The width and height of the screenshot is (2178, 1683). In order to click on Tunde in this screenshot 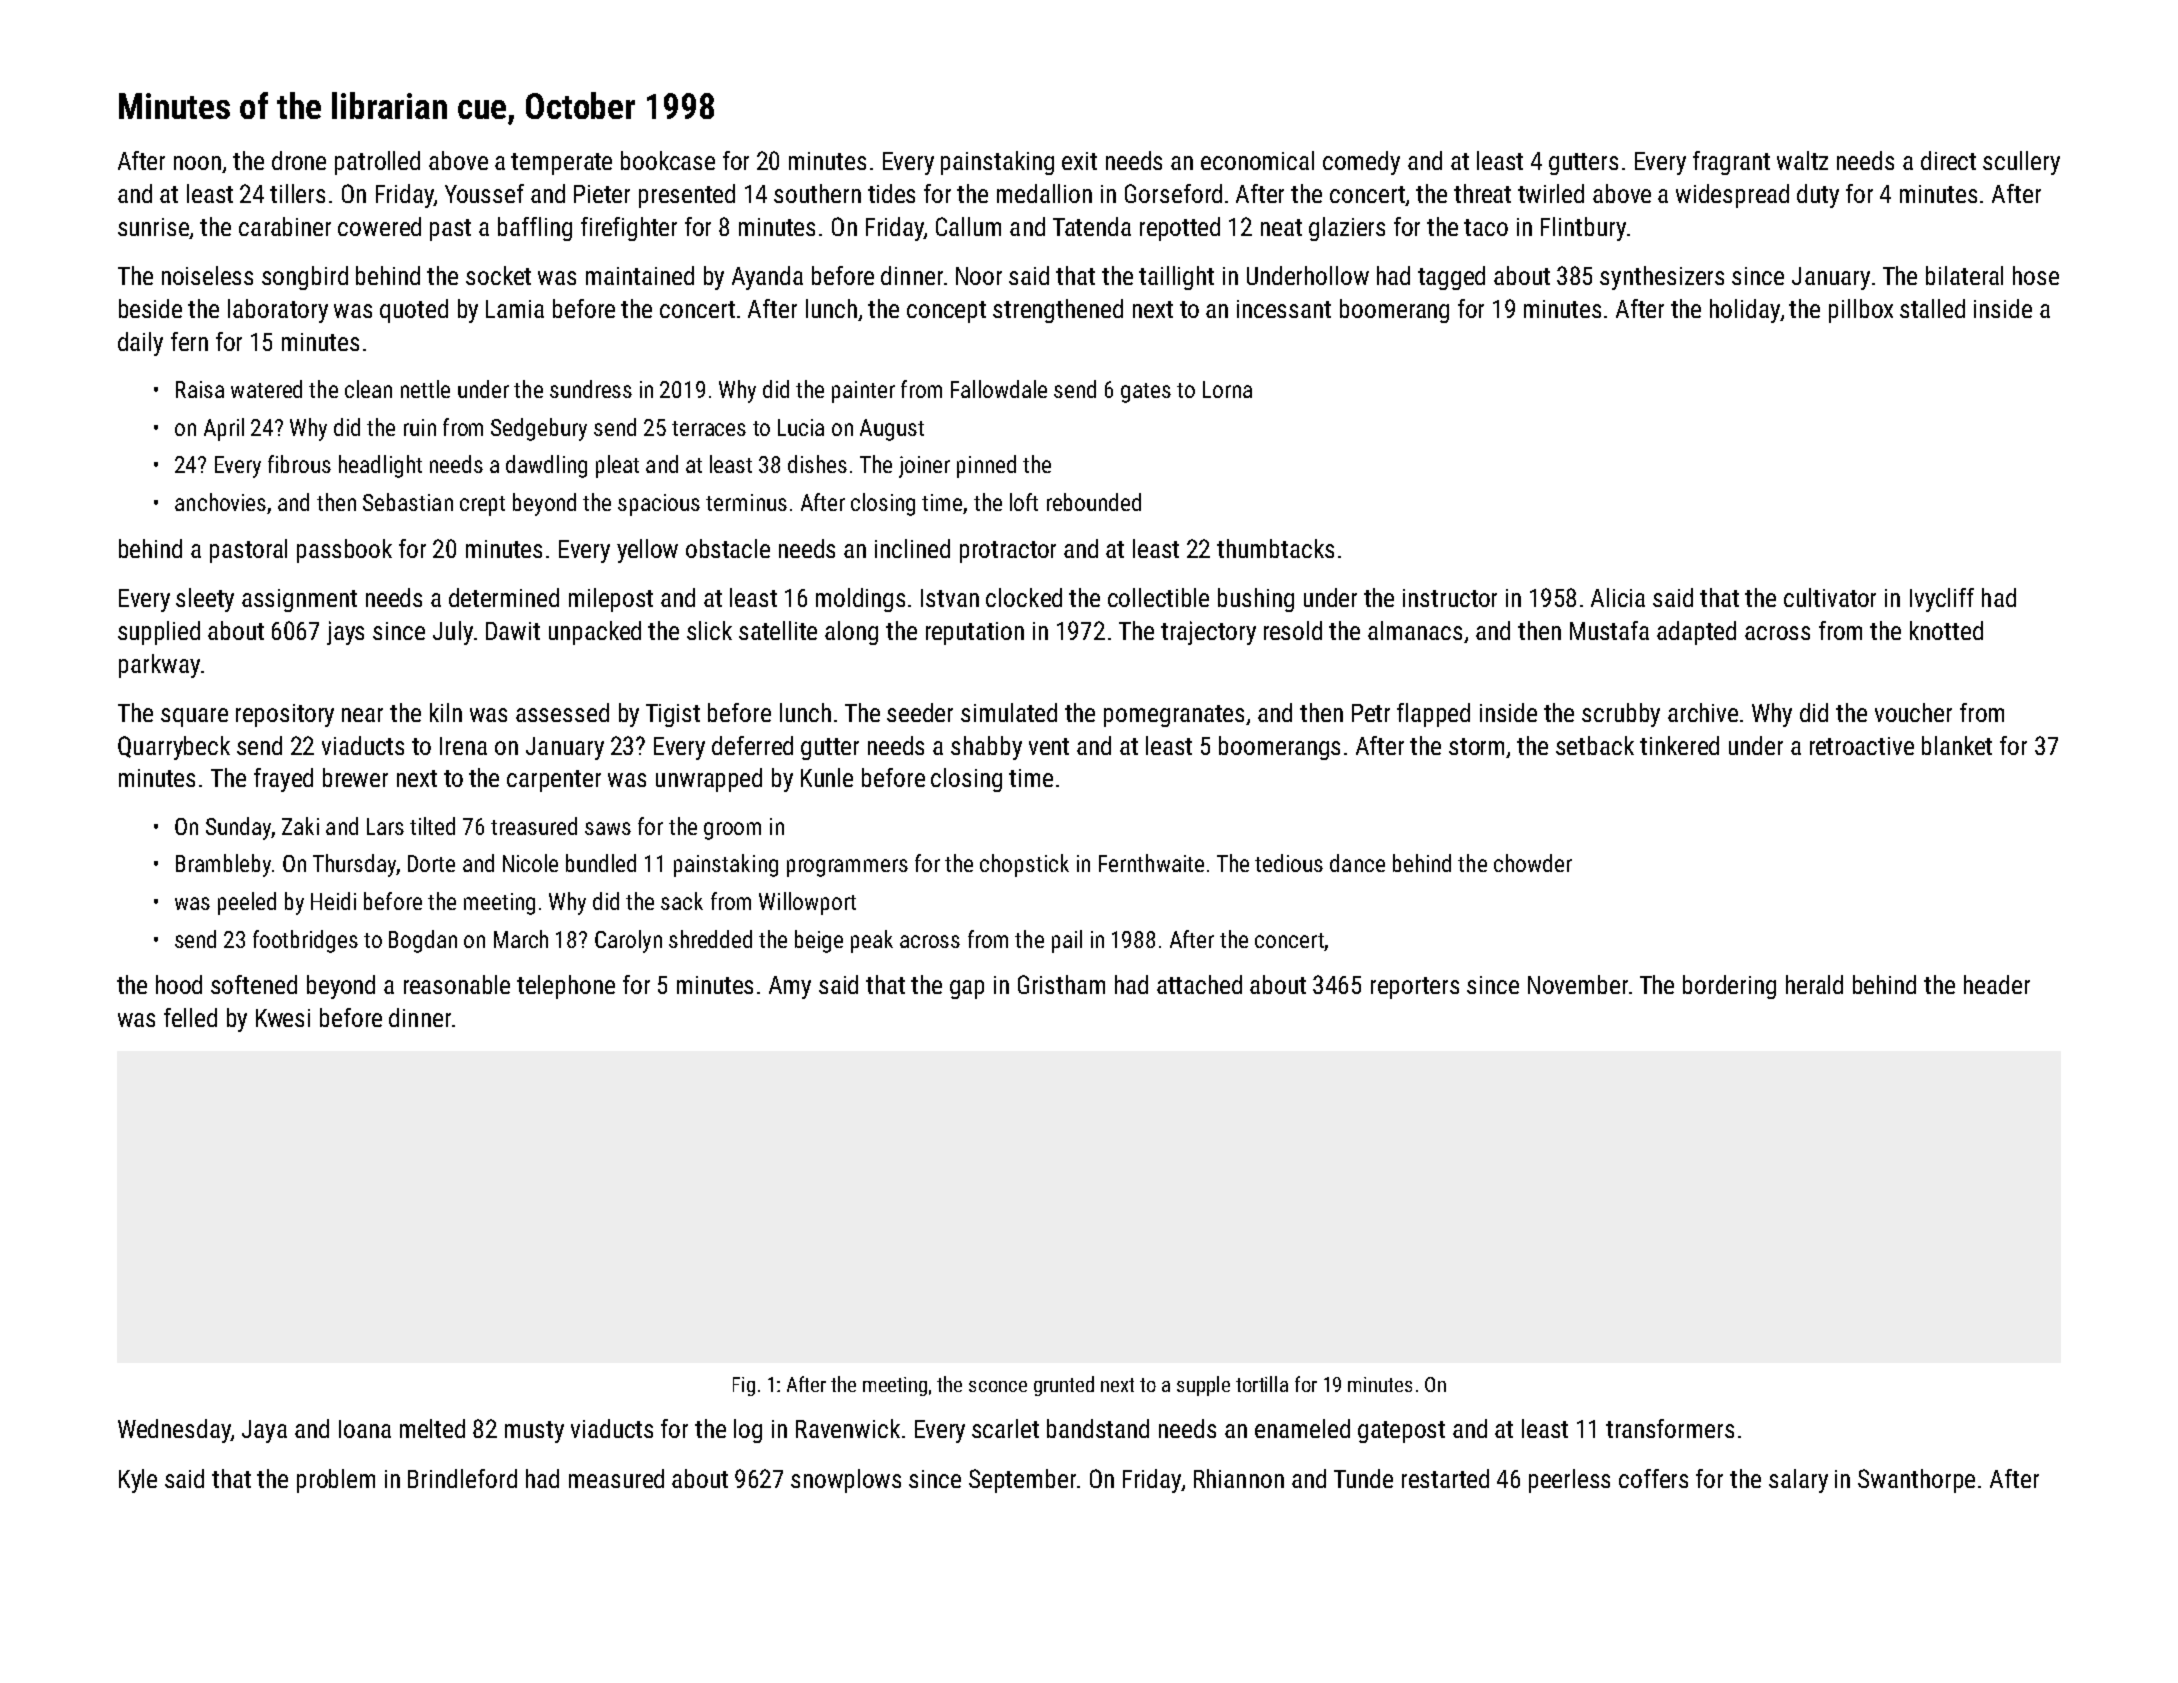, I will do `click(1363, 1478)`.
